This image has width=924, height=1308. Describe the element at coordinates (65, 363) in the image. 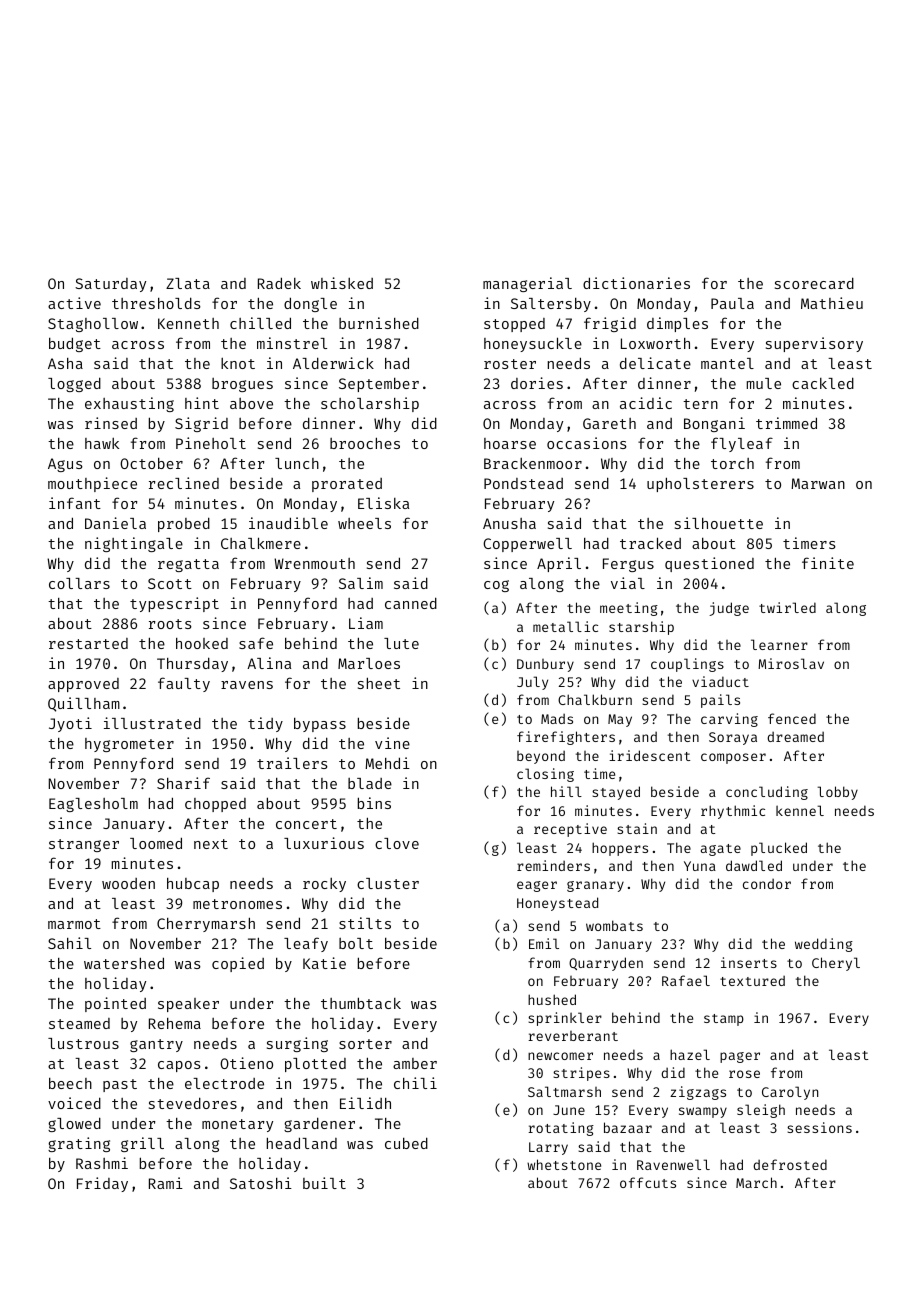

I see `Asha` at that location.
